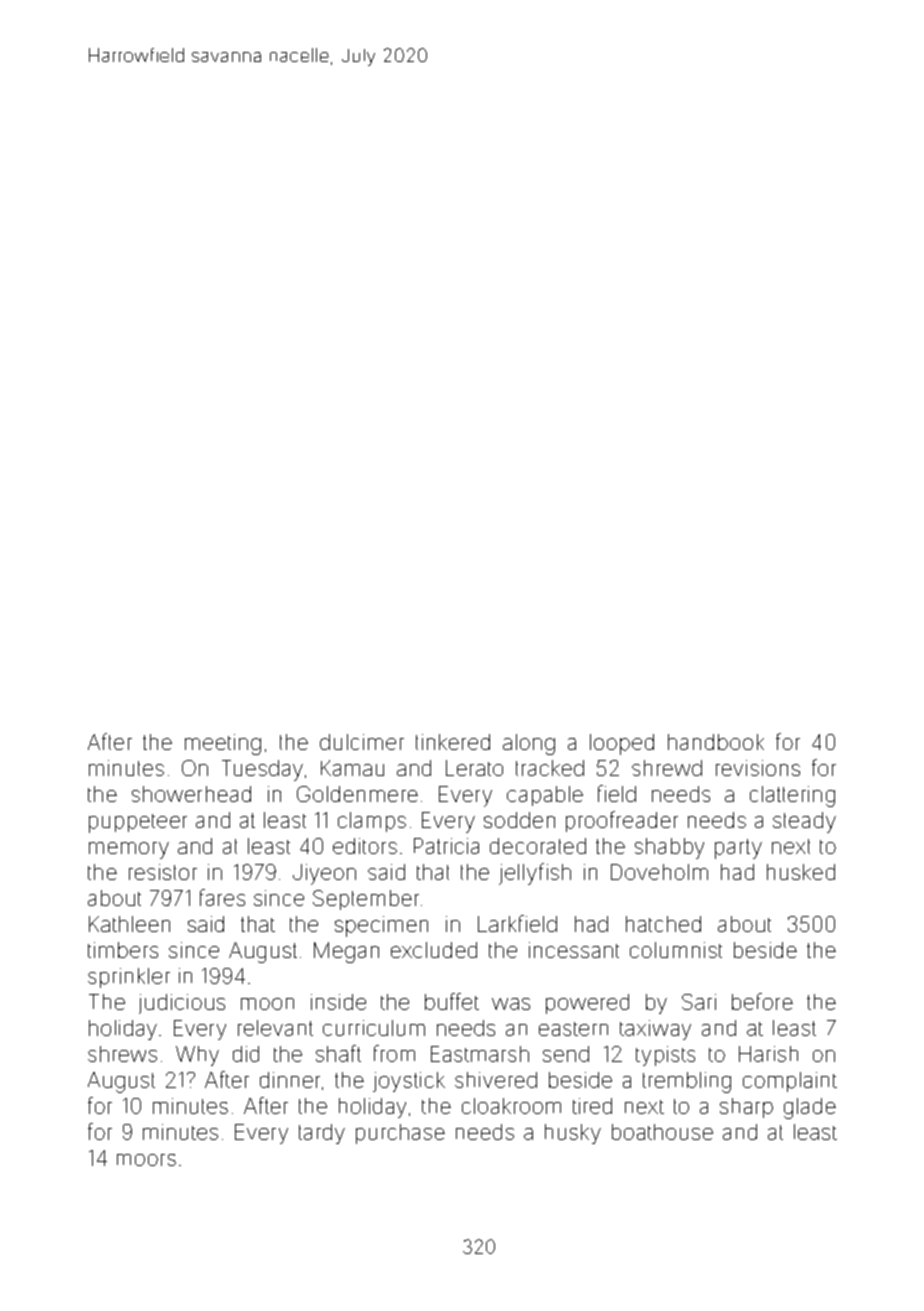 This screenshot has width=924, height=1311. I want to click on timbers, so click(123, 950).
